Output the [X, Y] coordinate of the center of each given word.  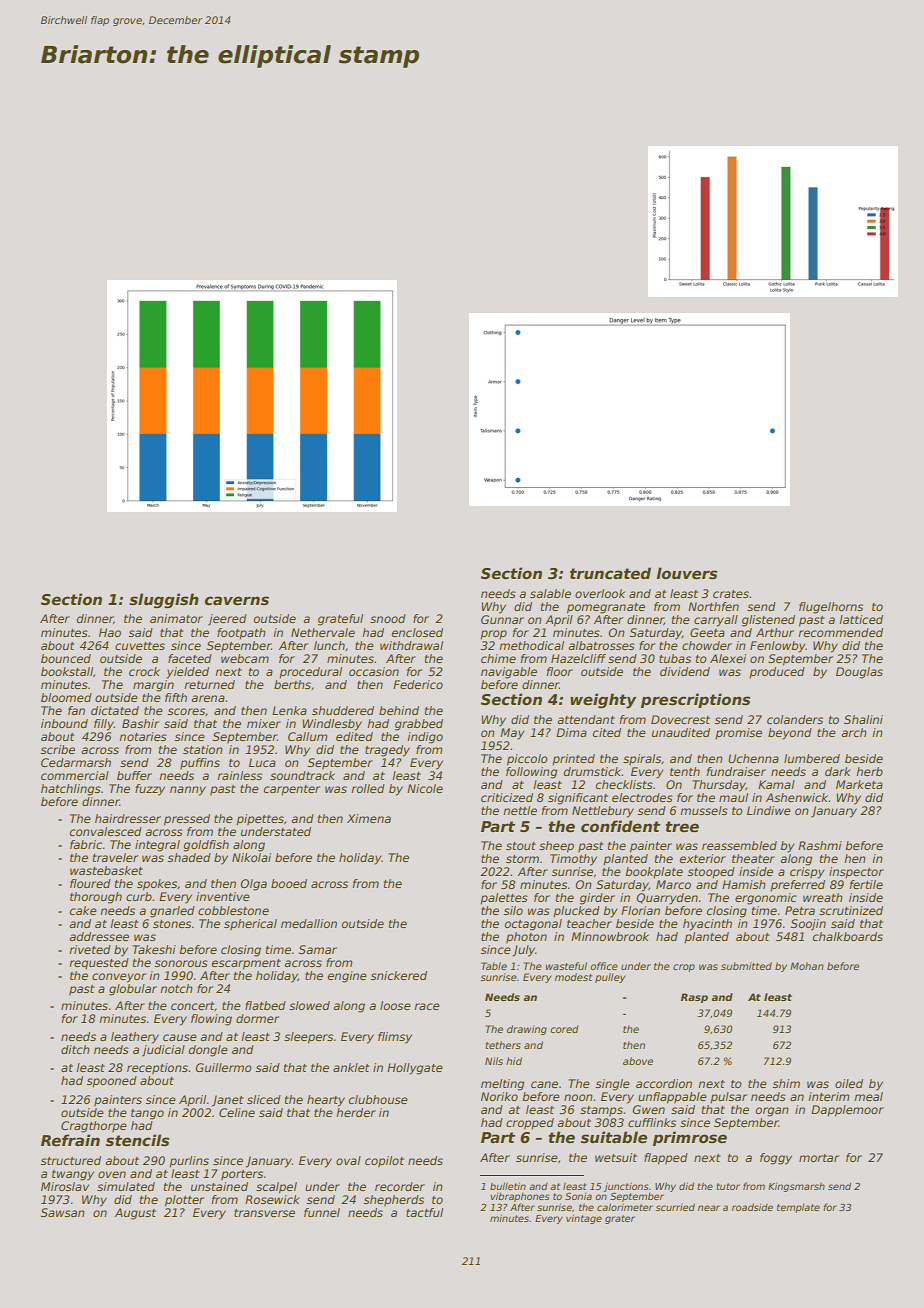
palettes [504, 899]
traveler [115, 857]
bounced [66, 658]
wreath [822, 897]
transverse [264, 1213]
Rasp [694, 998]
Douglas [859, 673]
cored [564, 1029]
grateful [340, 620]
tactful [424, 1212]
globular [133, 990]
